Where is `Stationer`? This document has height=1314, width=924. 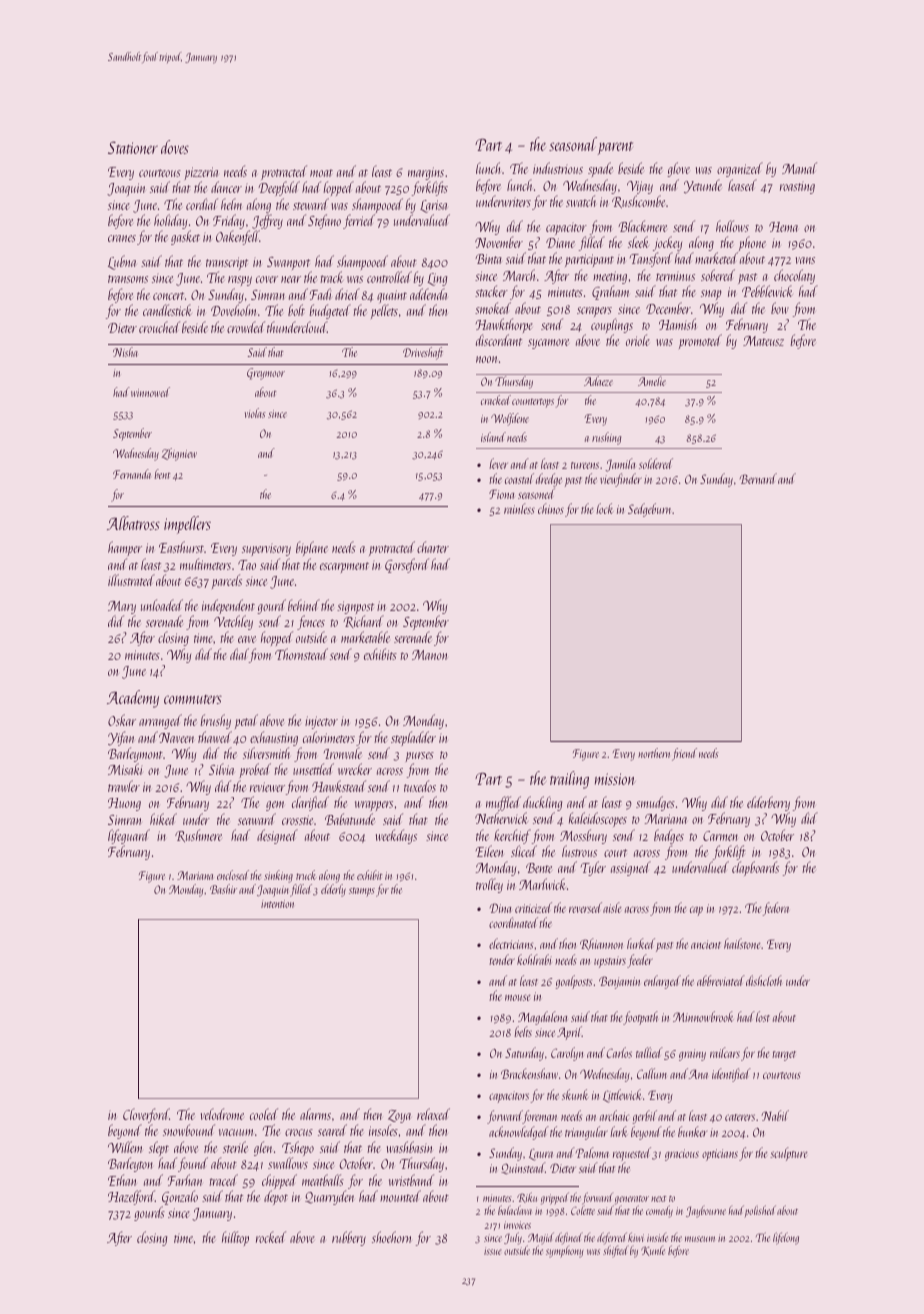 Stationer is located at coordinates (133, 147).
